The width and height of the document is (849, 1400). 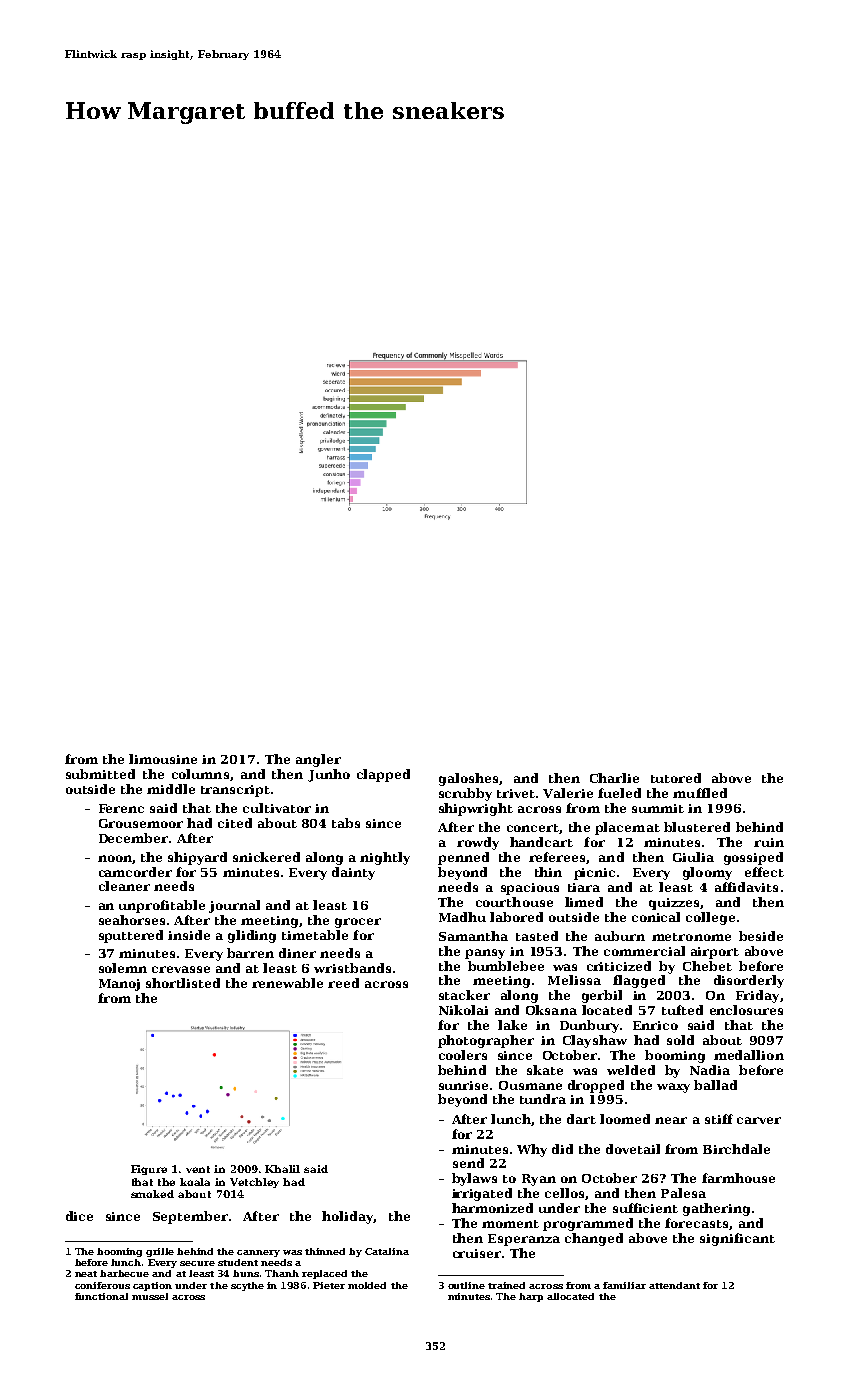 I want to click on limousine, so click(x=163, y=759).
